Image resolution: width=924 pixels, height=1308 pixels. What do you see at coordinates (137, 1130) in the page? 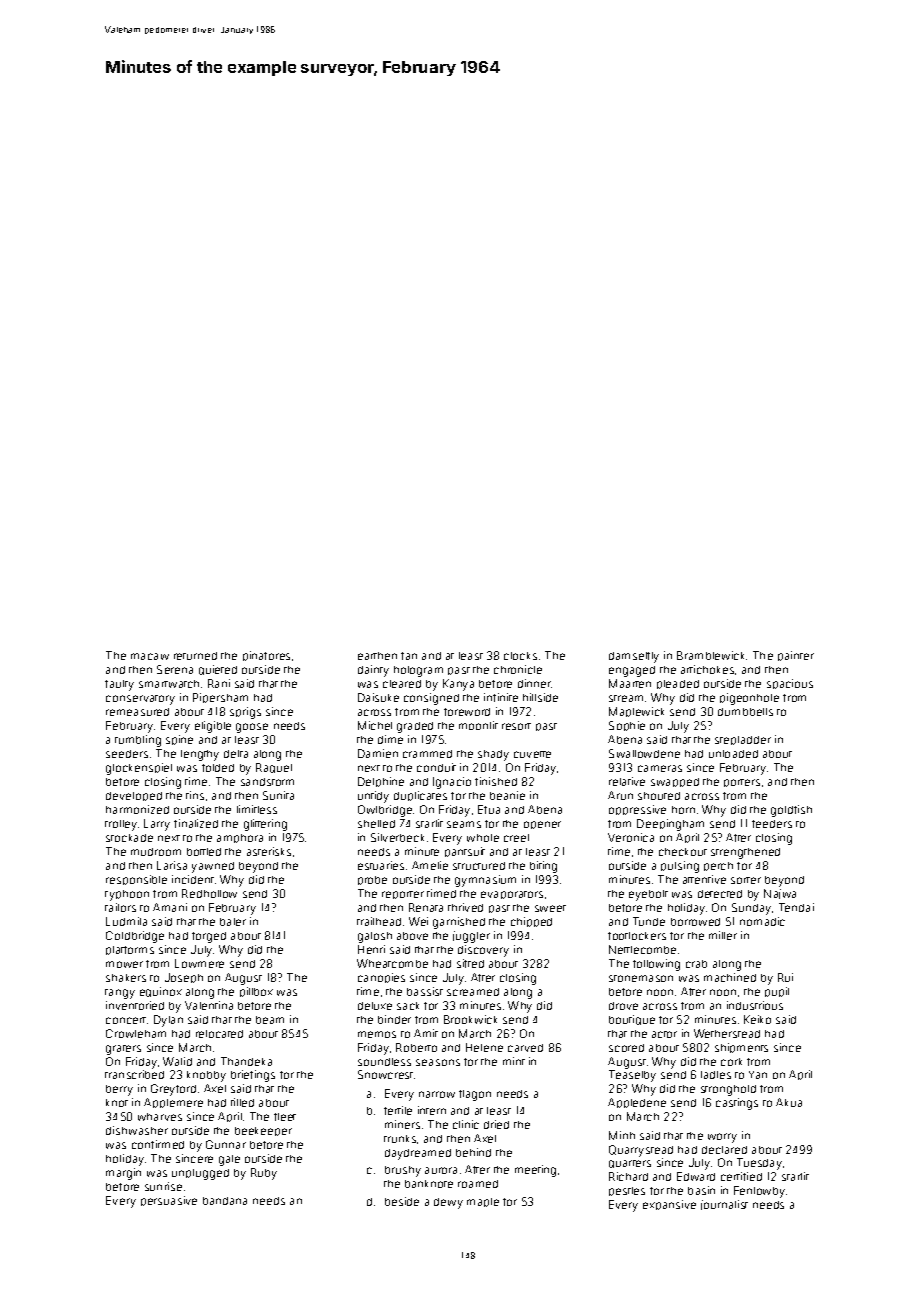
I see `dishwasher` at bounding box center [137, 1130].
